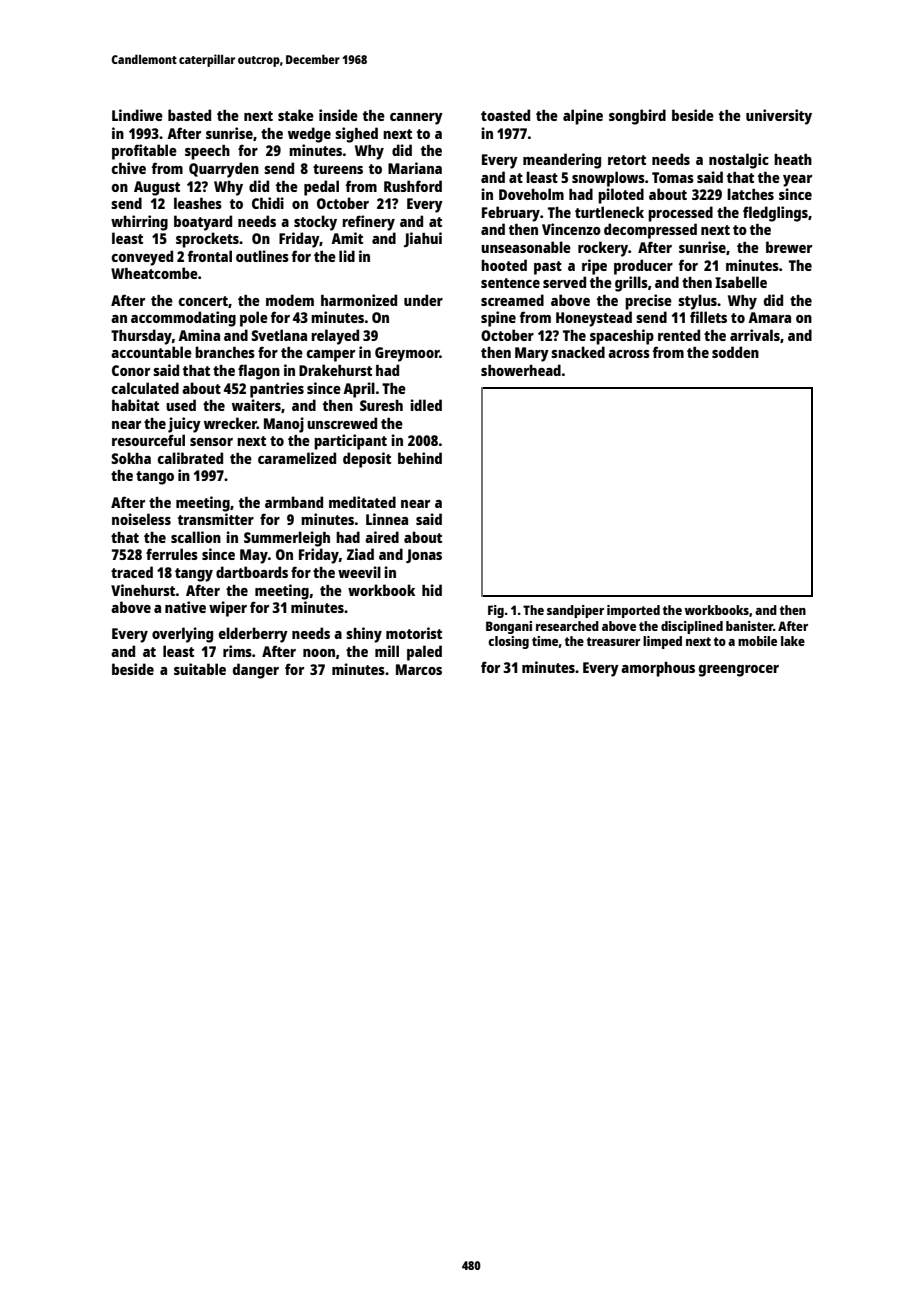 Image resolution: width=924 pixels, height=1308 pixels. Describe the element at coordinates (189, 115) in the document. I see `basted` at that location.
